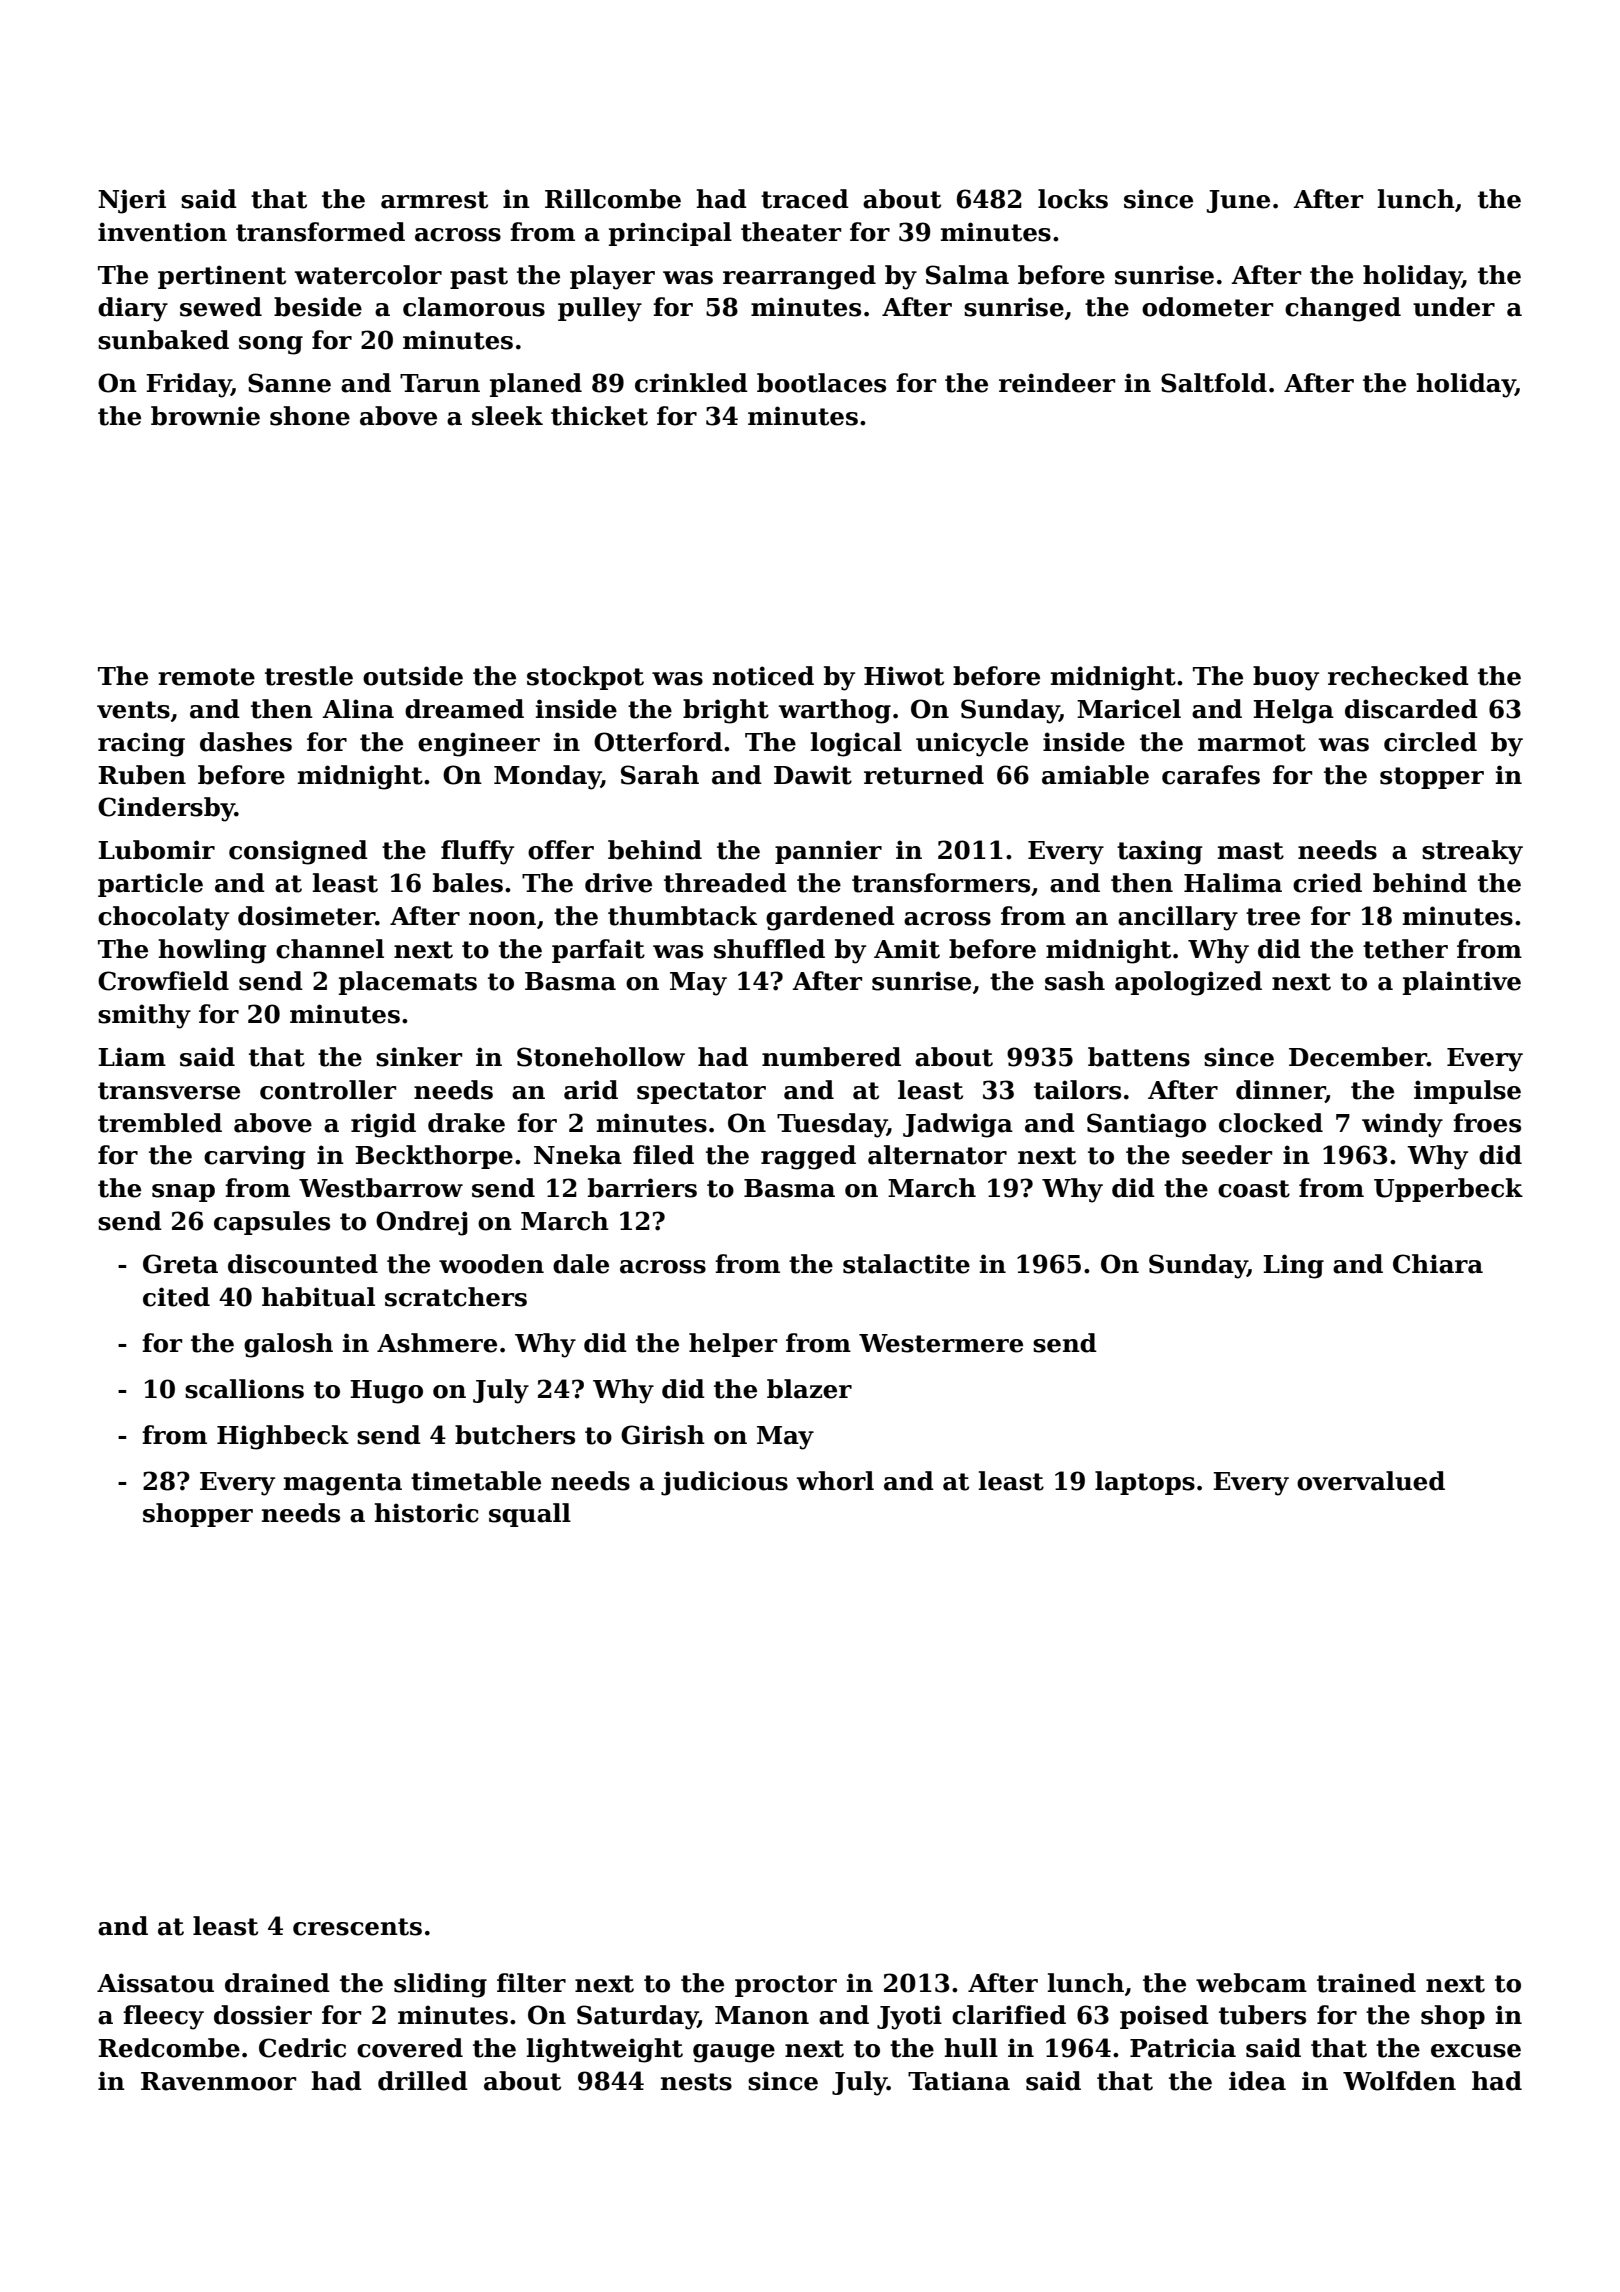 The height and width of the screenshot is (2292, 1620). I want to click on trained, so click(1366, 1983).
